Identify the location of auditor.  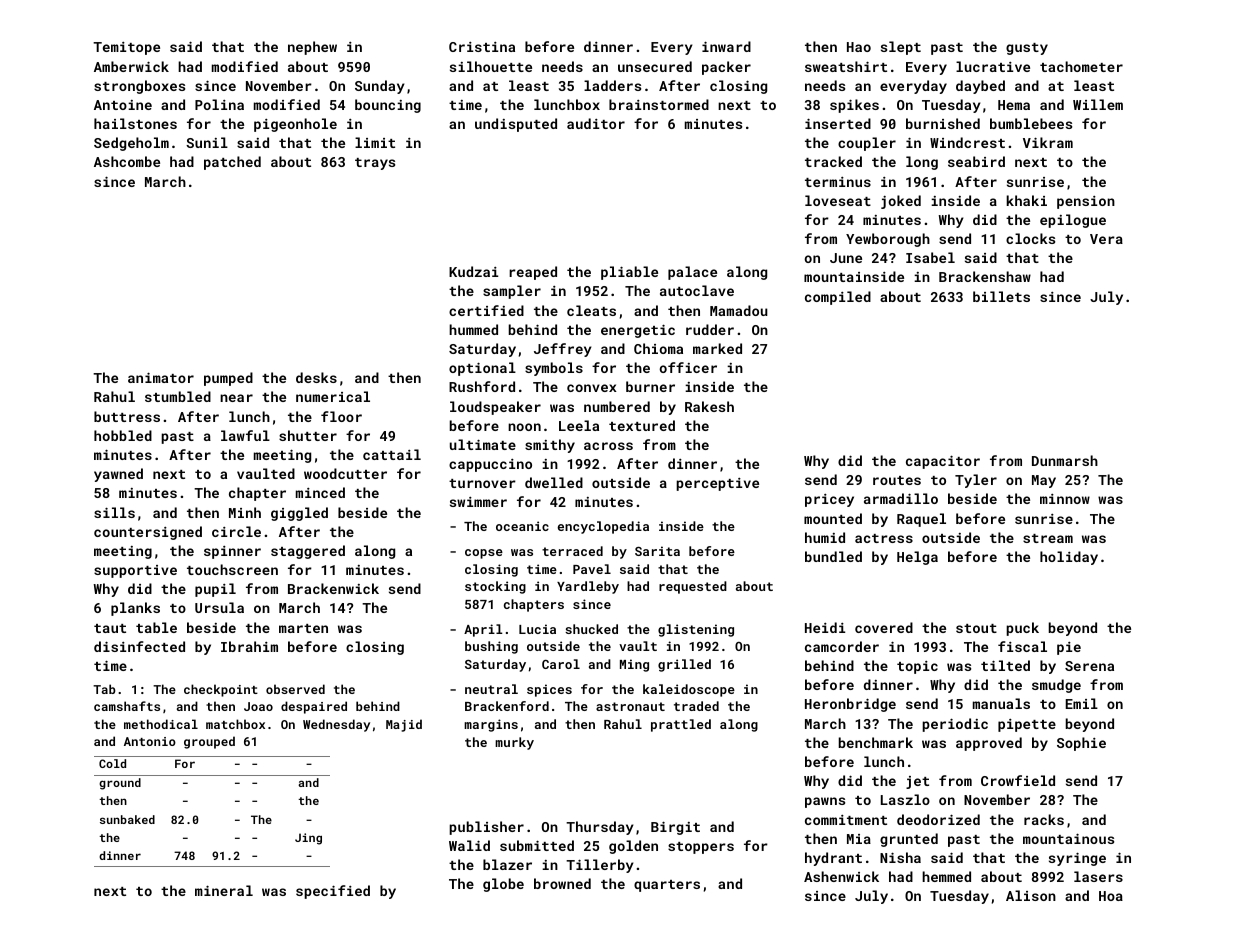
(596, 123).
